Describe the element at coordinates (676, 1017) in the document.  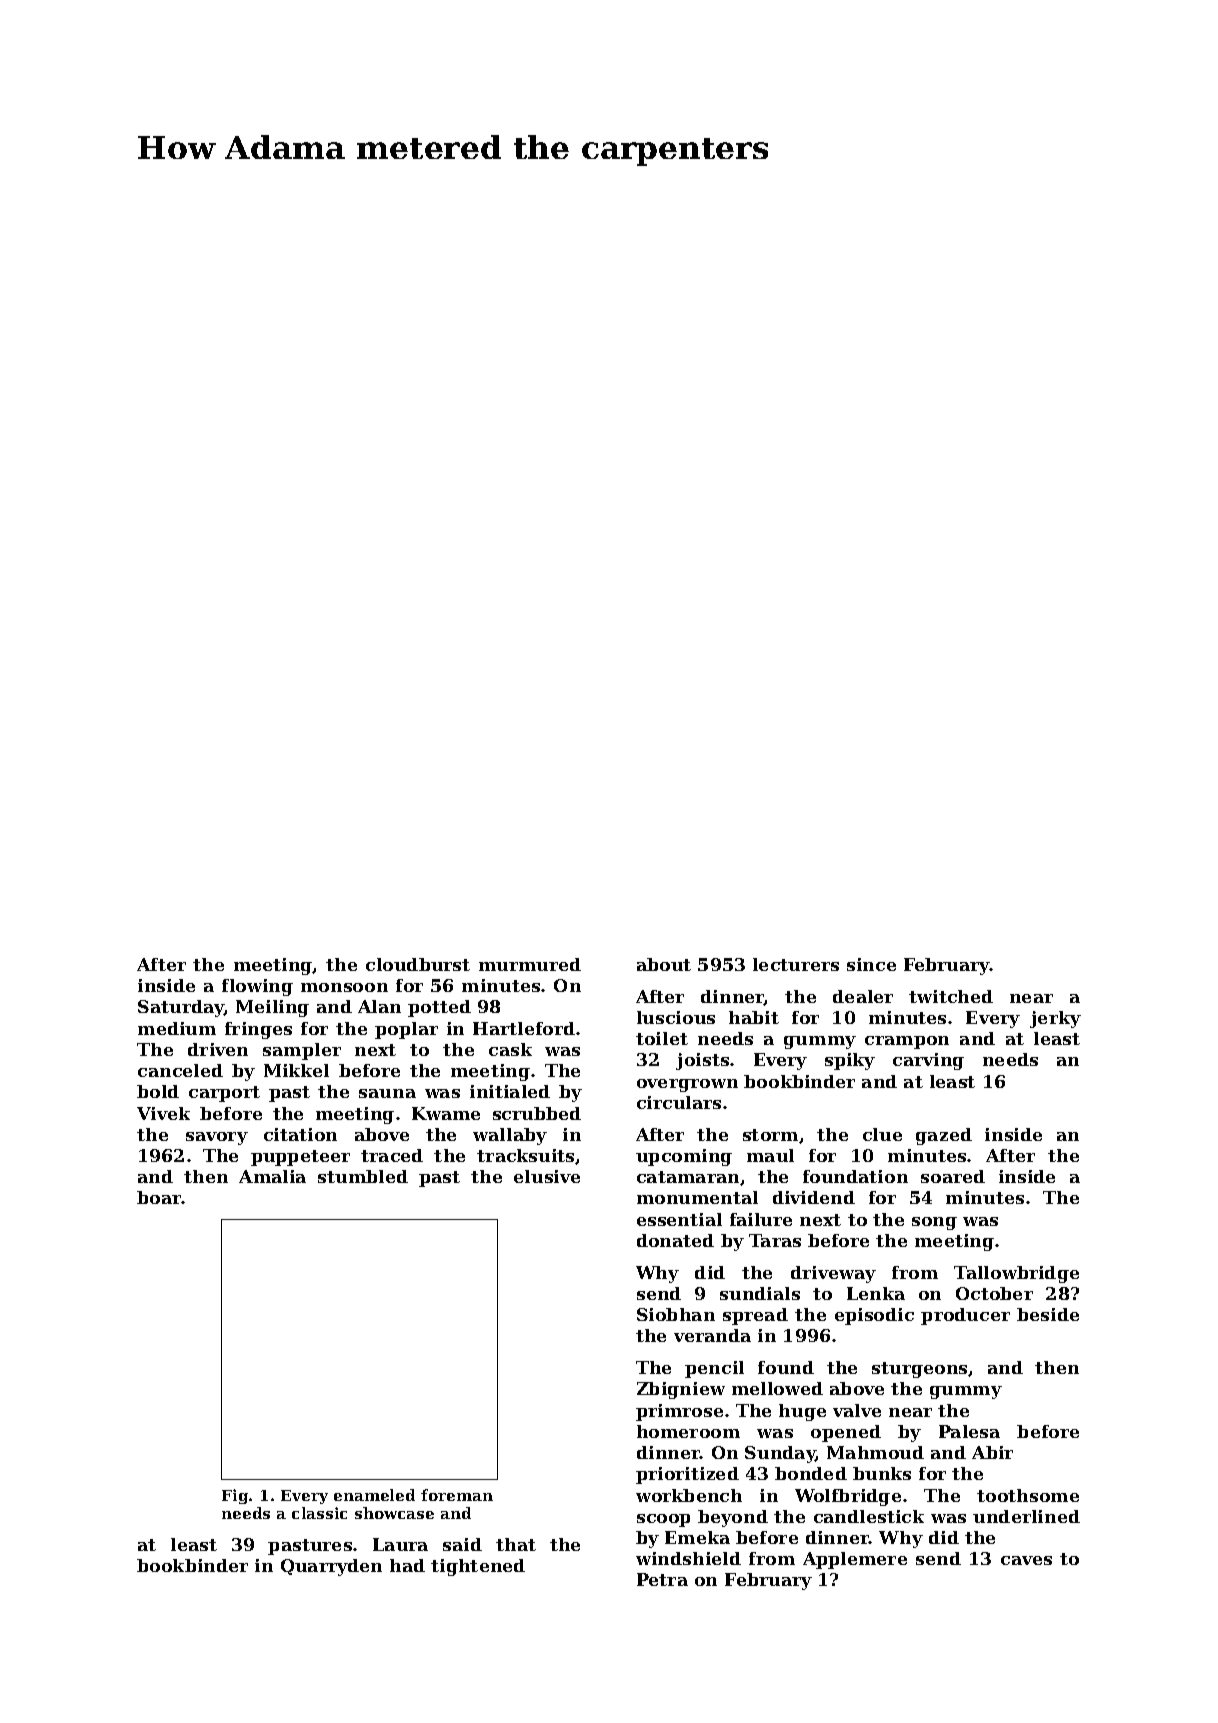
I see `luscious` at that location.
